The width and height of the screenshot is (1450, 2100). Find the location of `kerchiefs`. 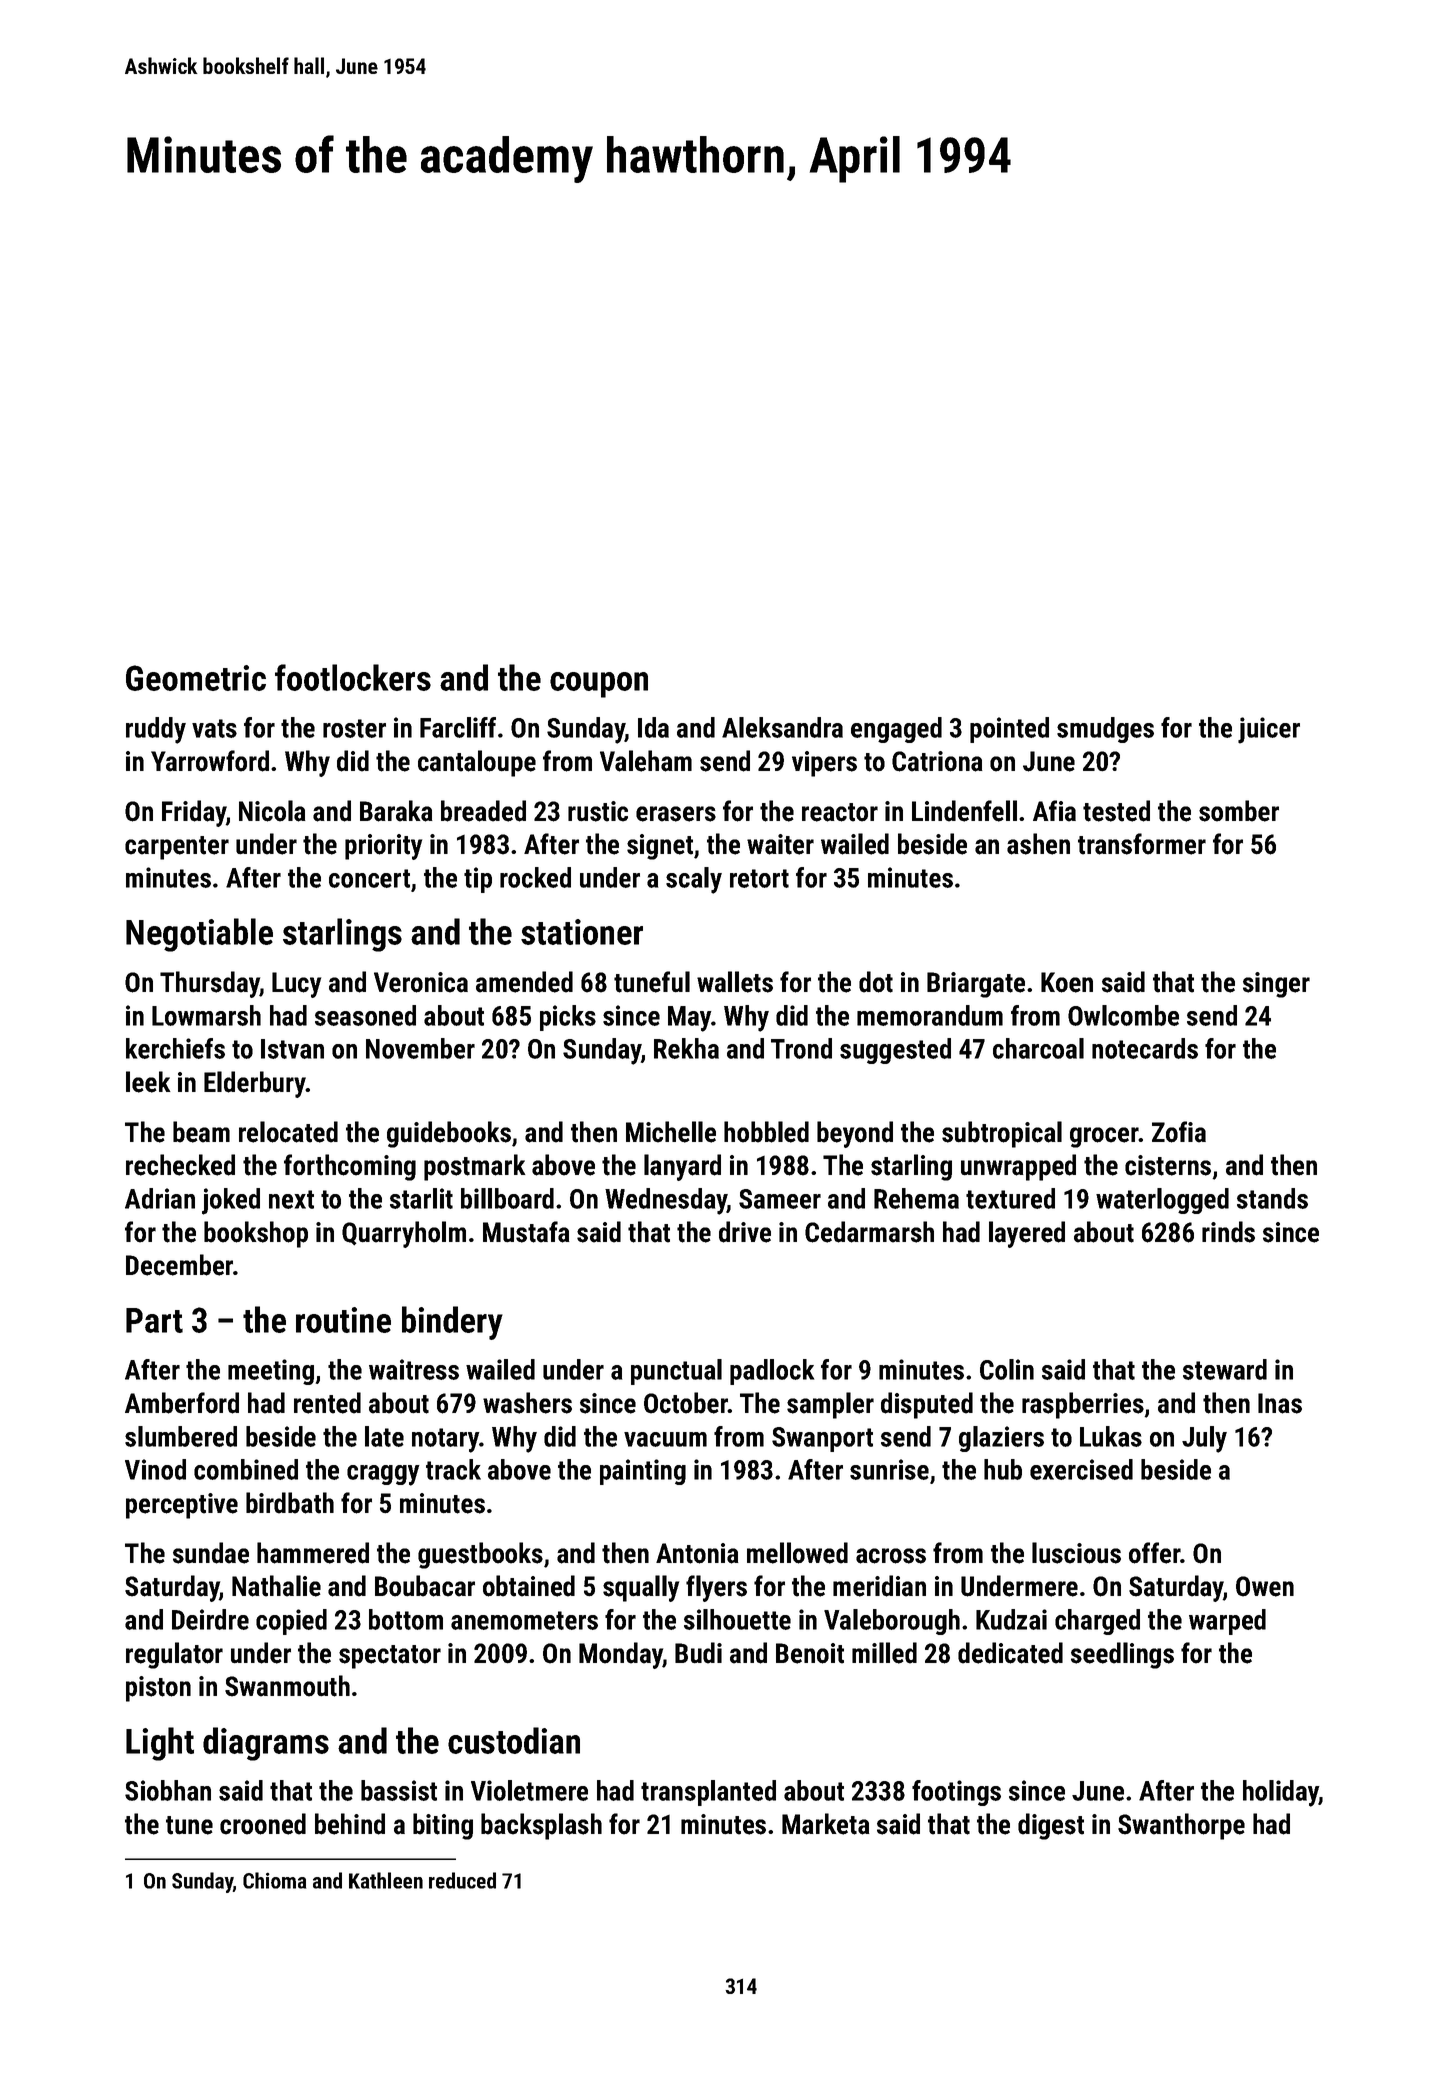

kerchiefs is located at coordinates (175, 1048).
